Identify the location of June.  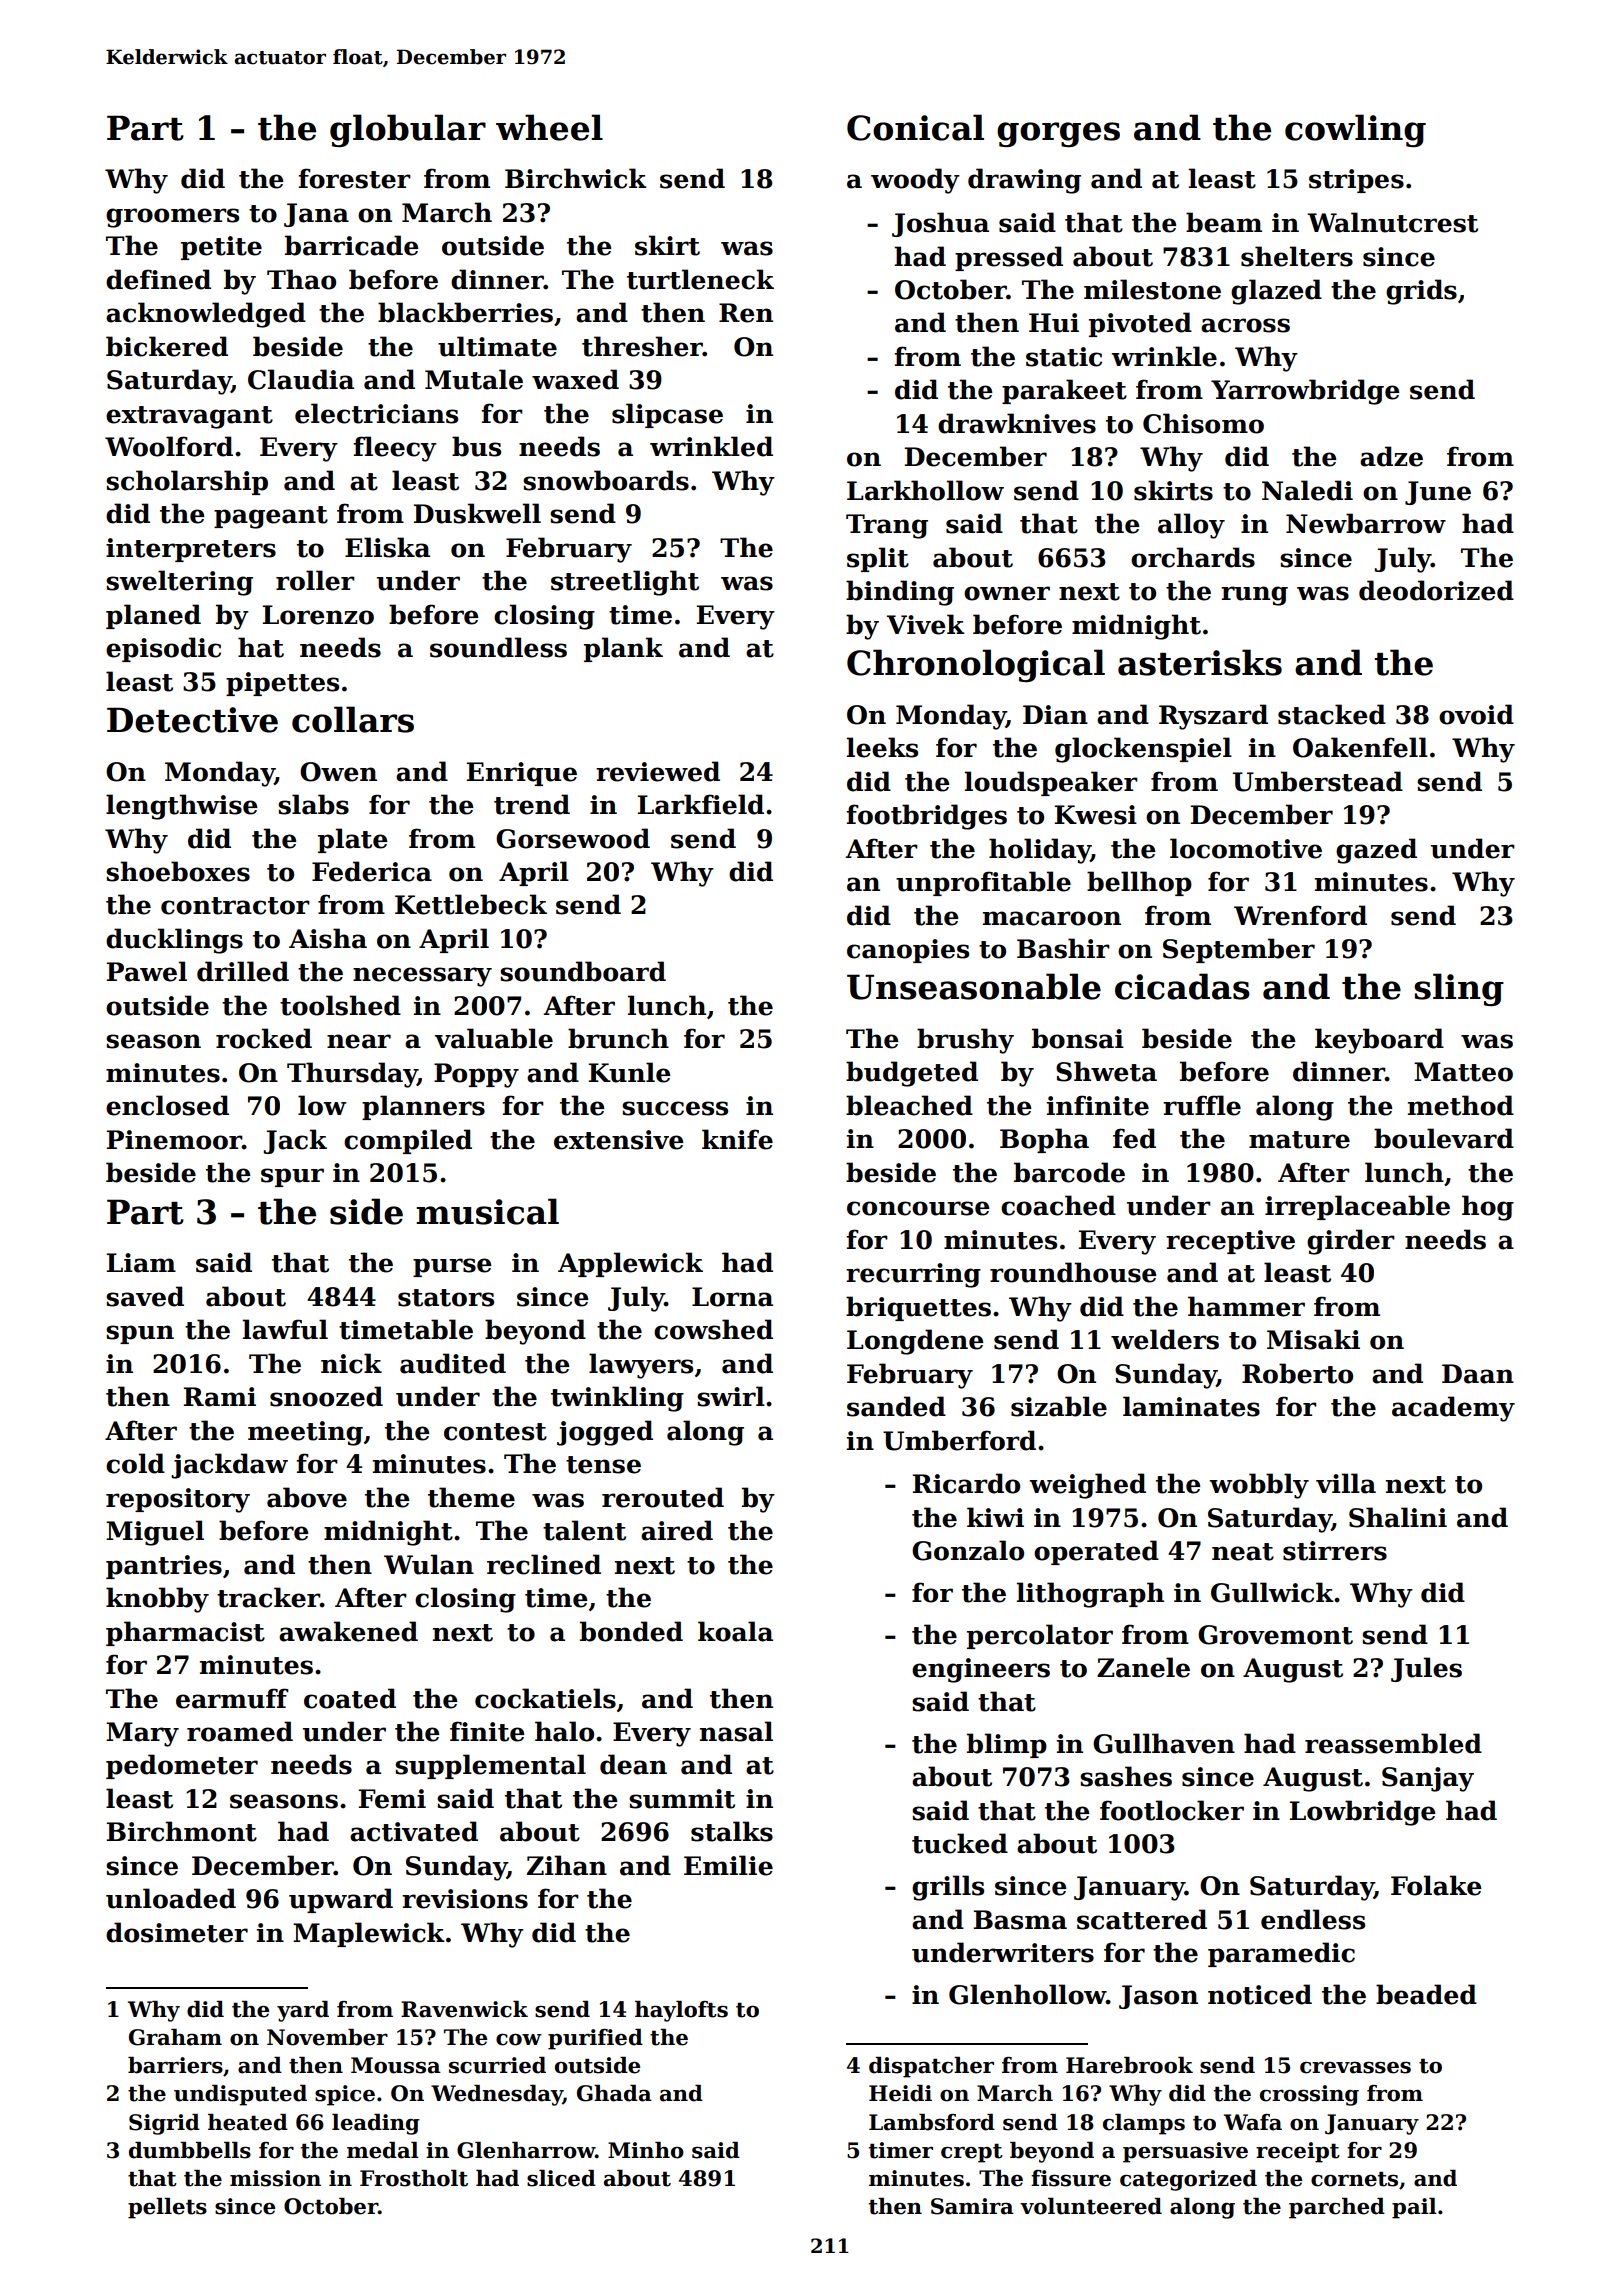
(1438, 493).
